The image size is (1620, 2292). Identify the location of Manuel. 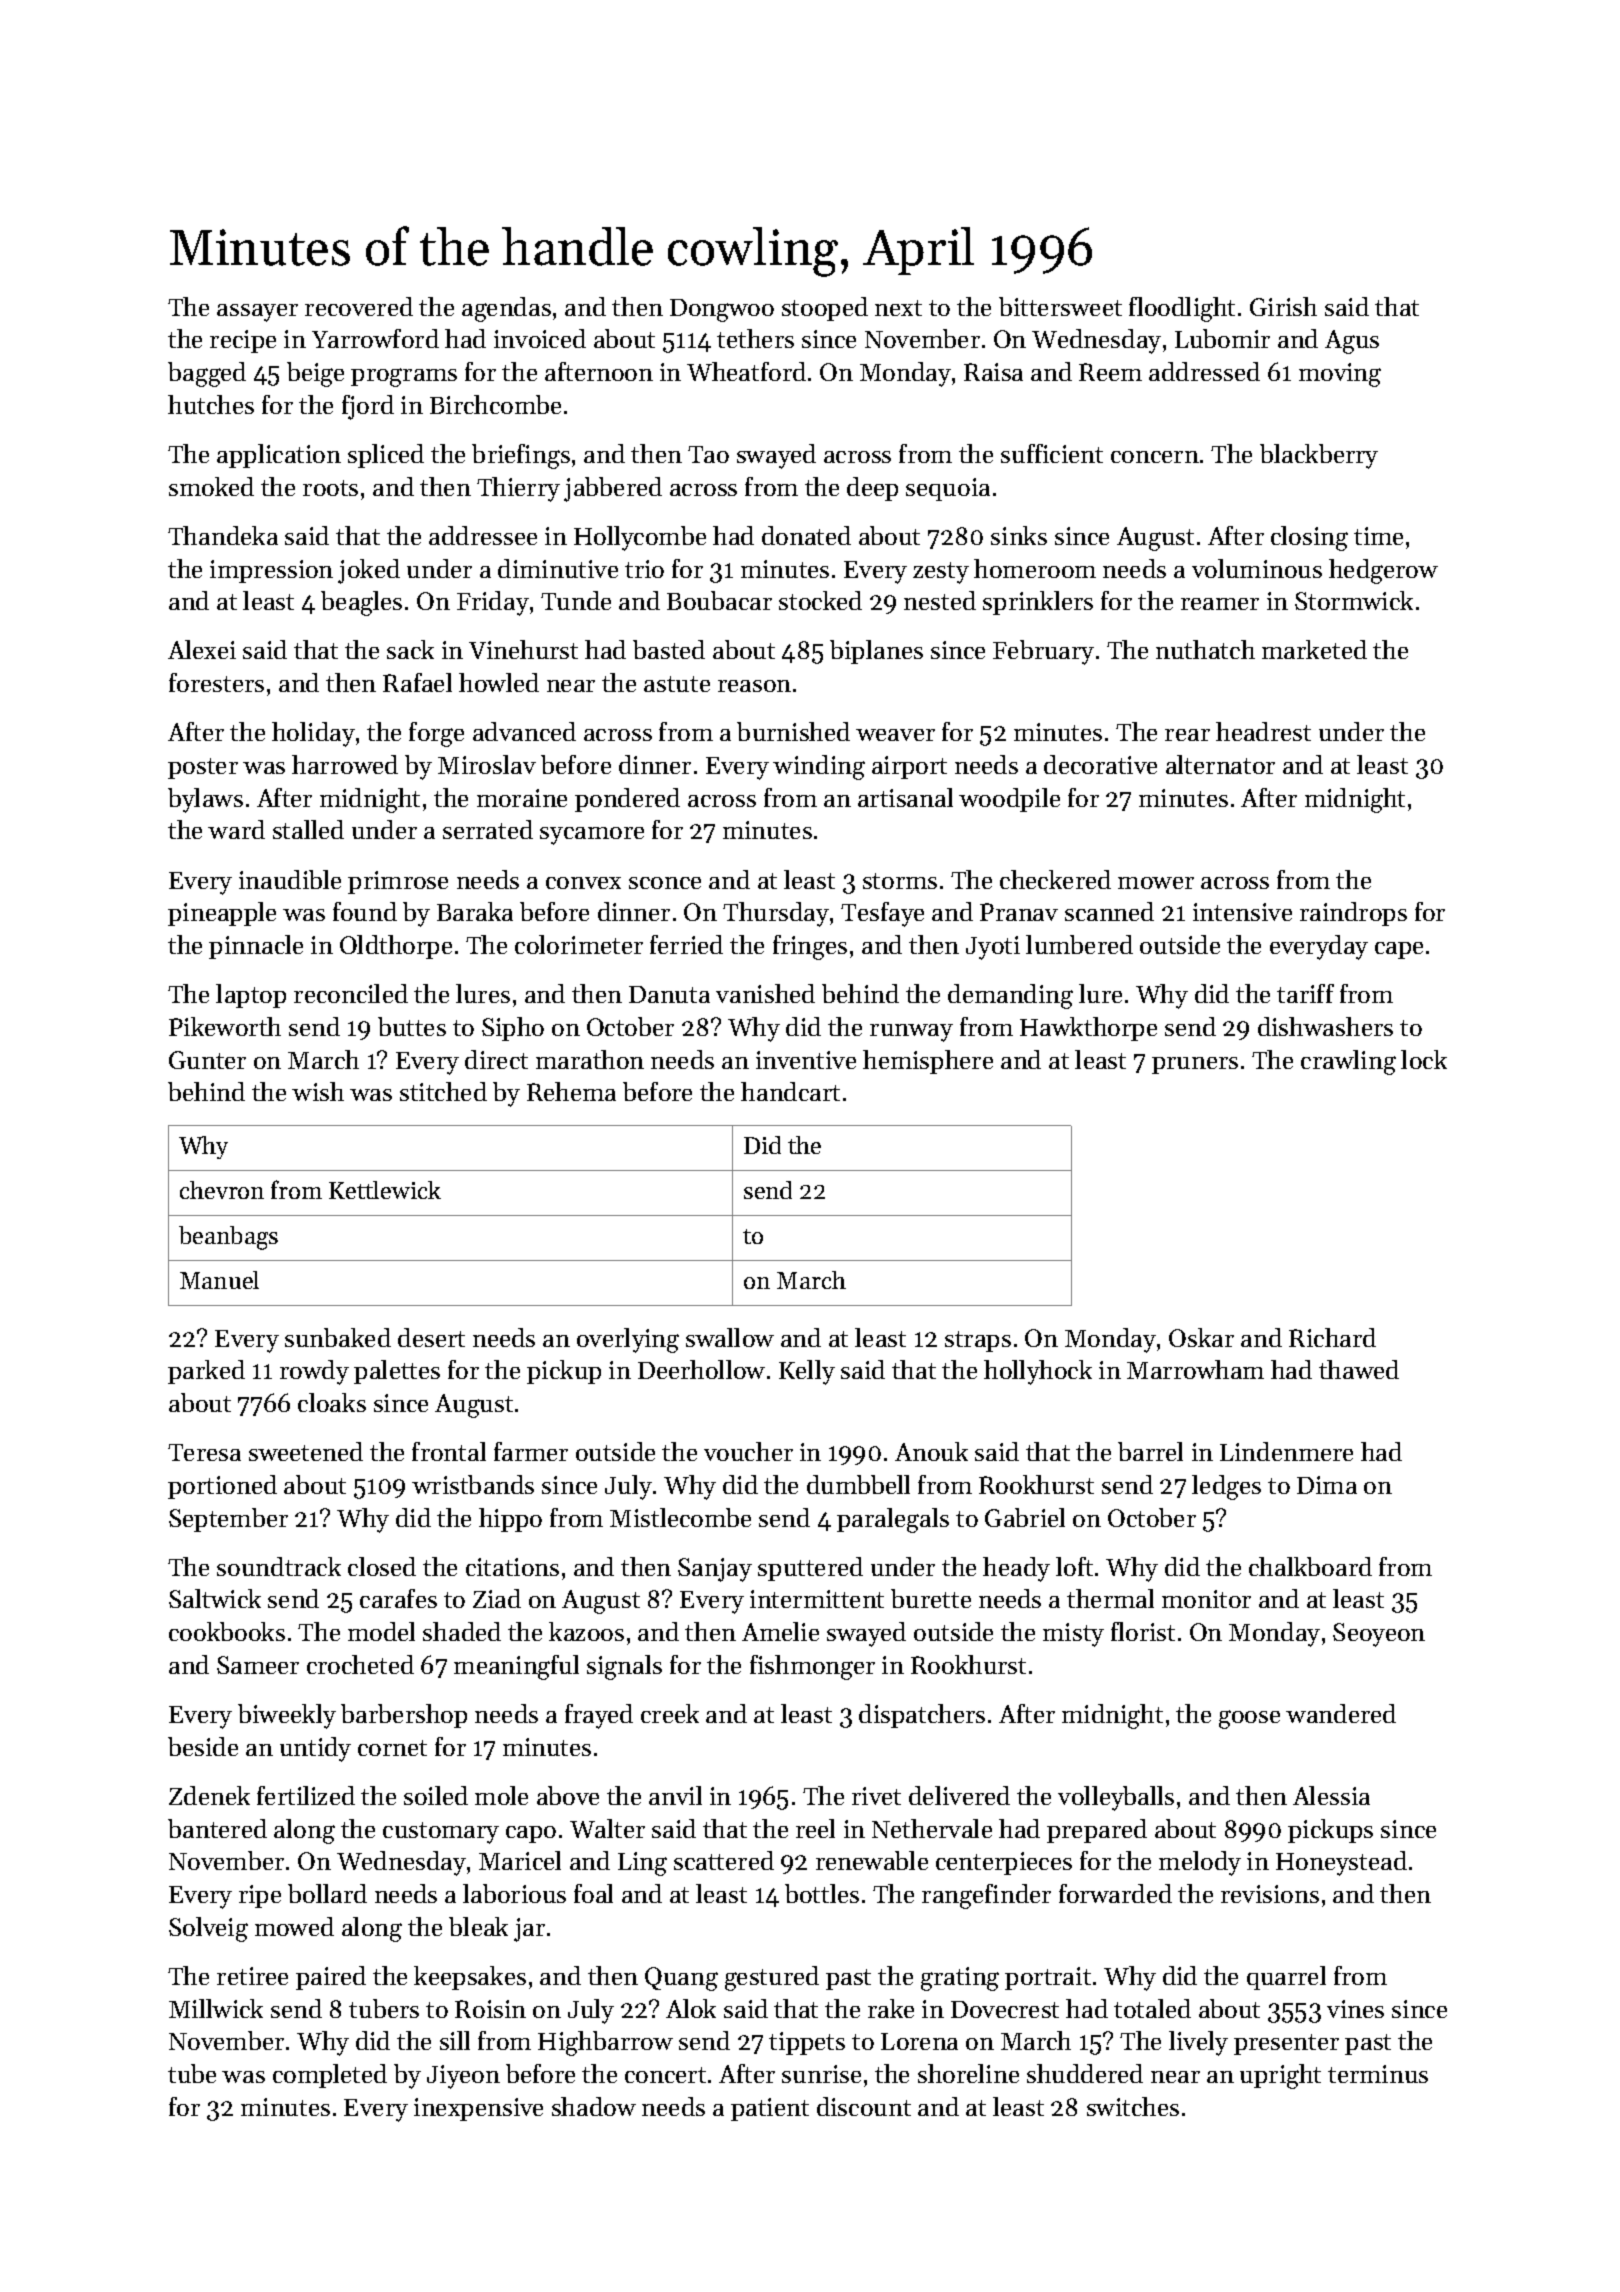
(219, 1280).
